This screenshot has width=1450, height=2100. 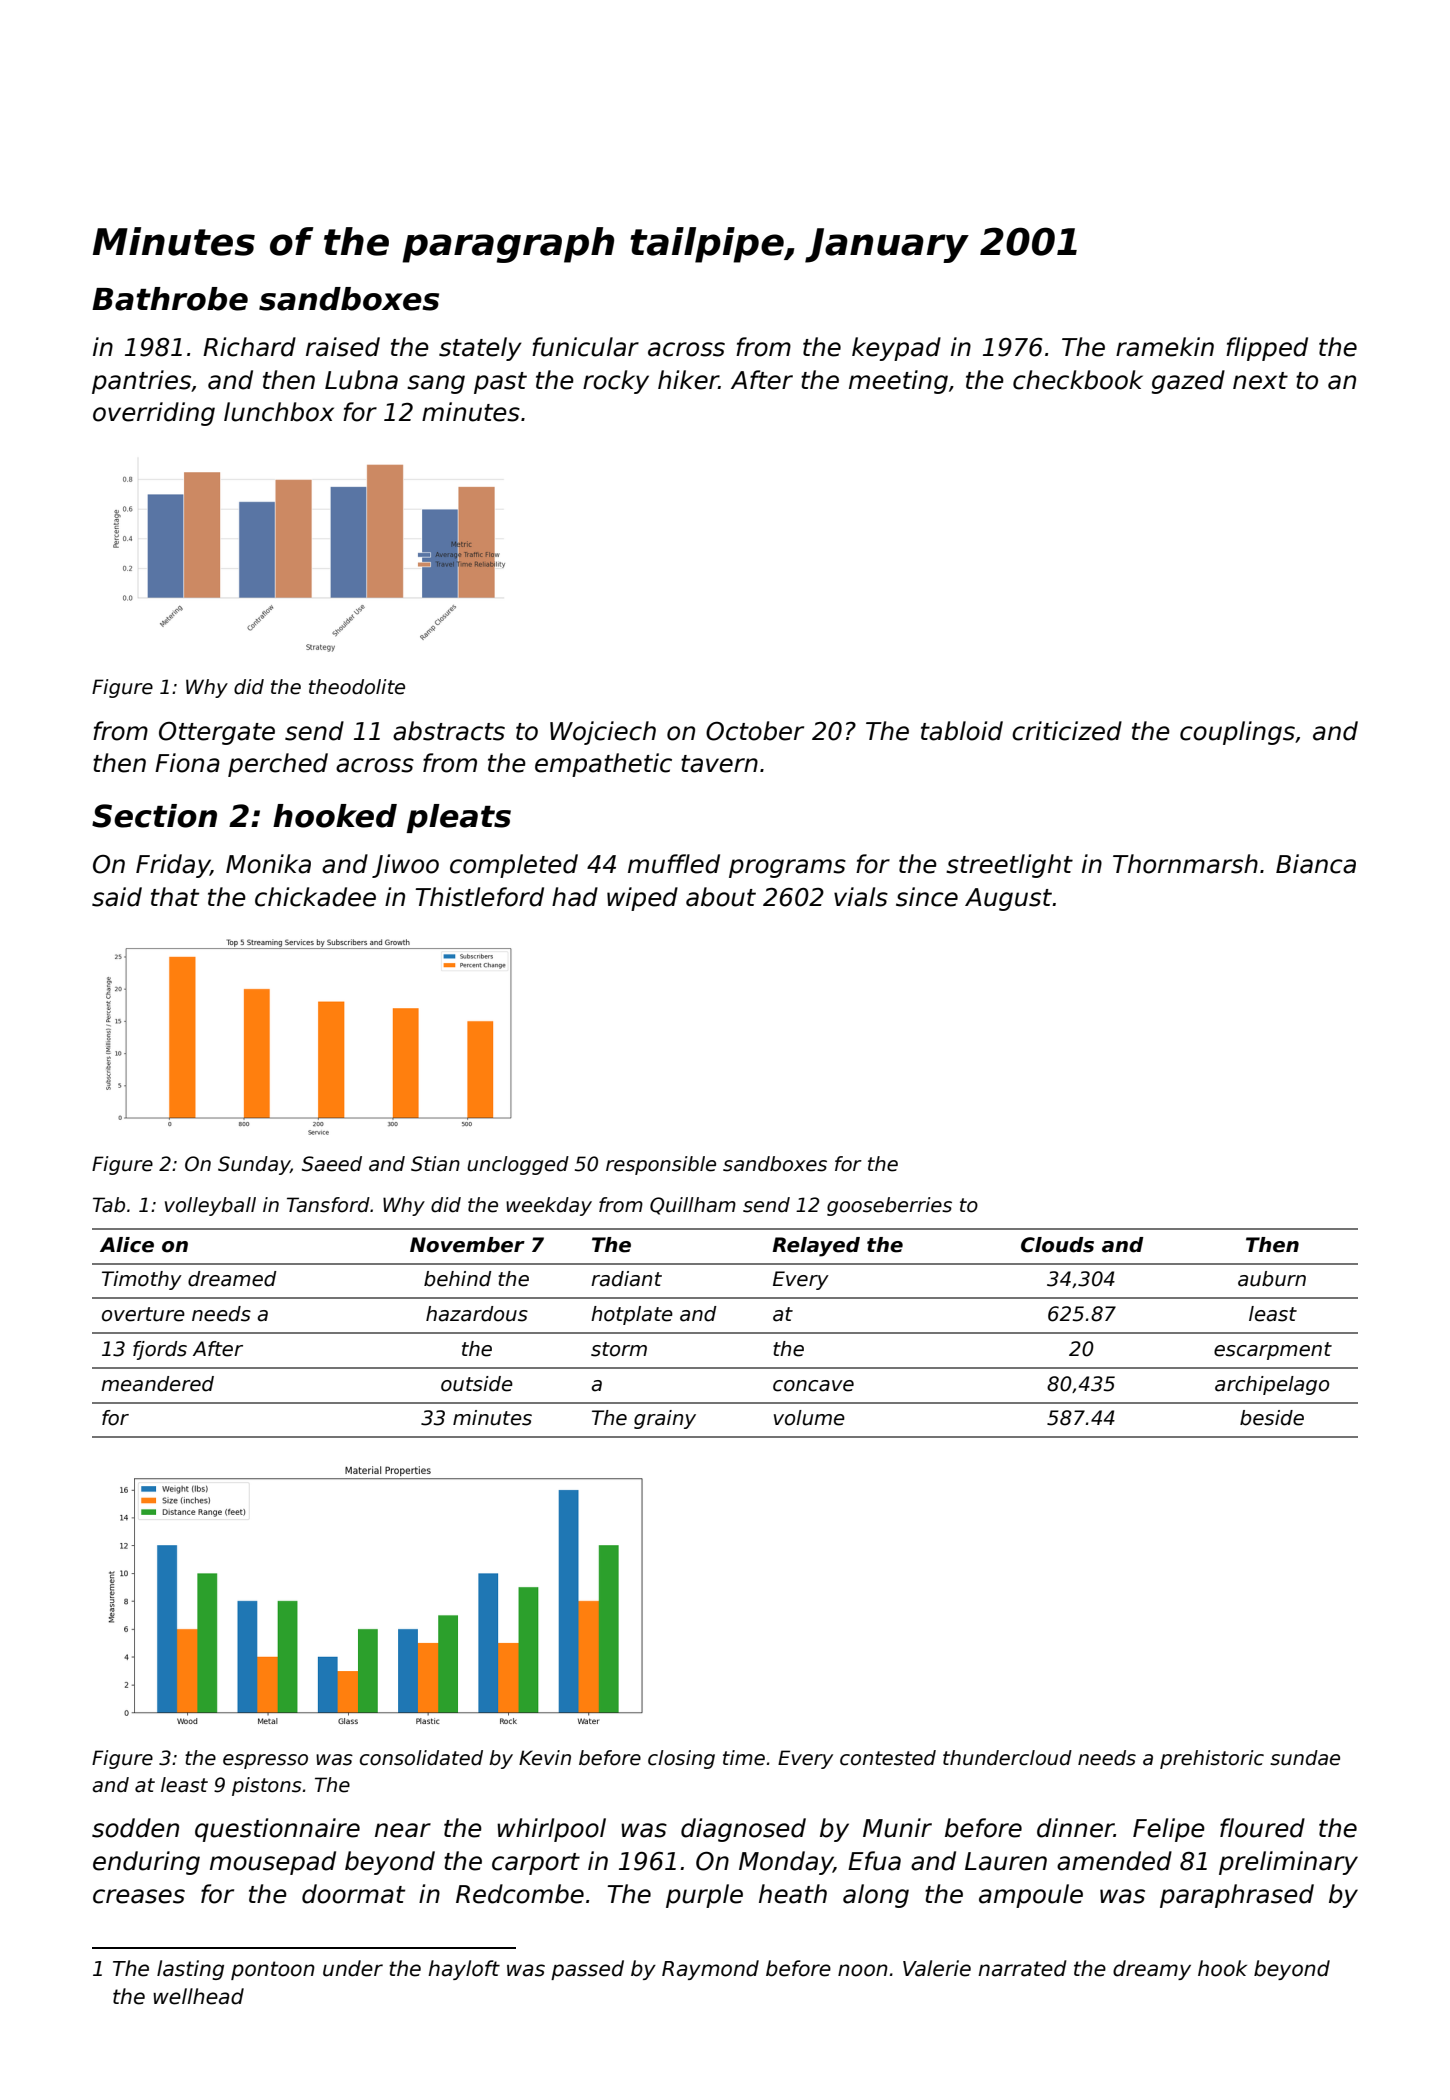 I want to click on Relayed, so click(x=816, y=1247).
